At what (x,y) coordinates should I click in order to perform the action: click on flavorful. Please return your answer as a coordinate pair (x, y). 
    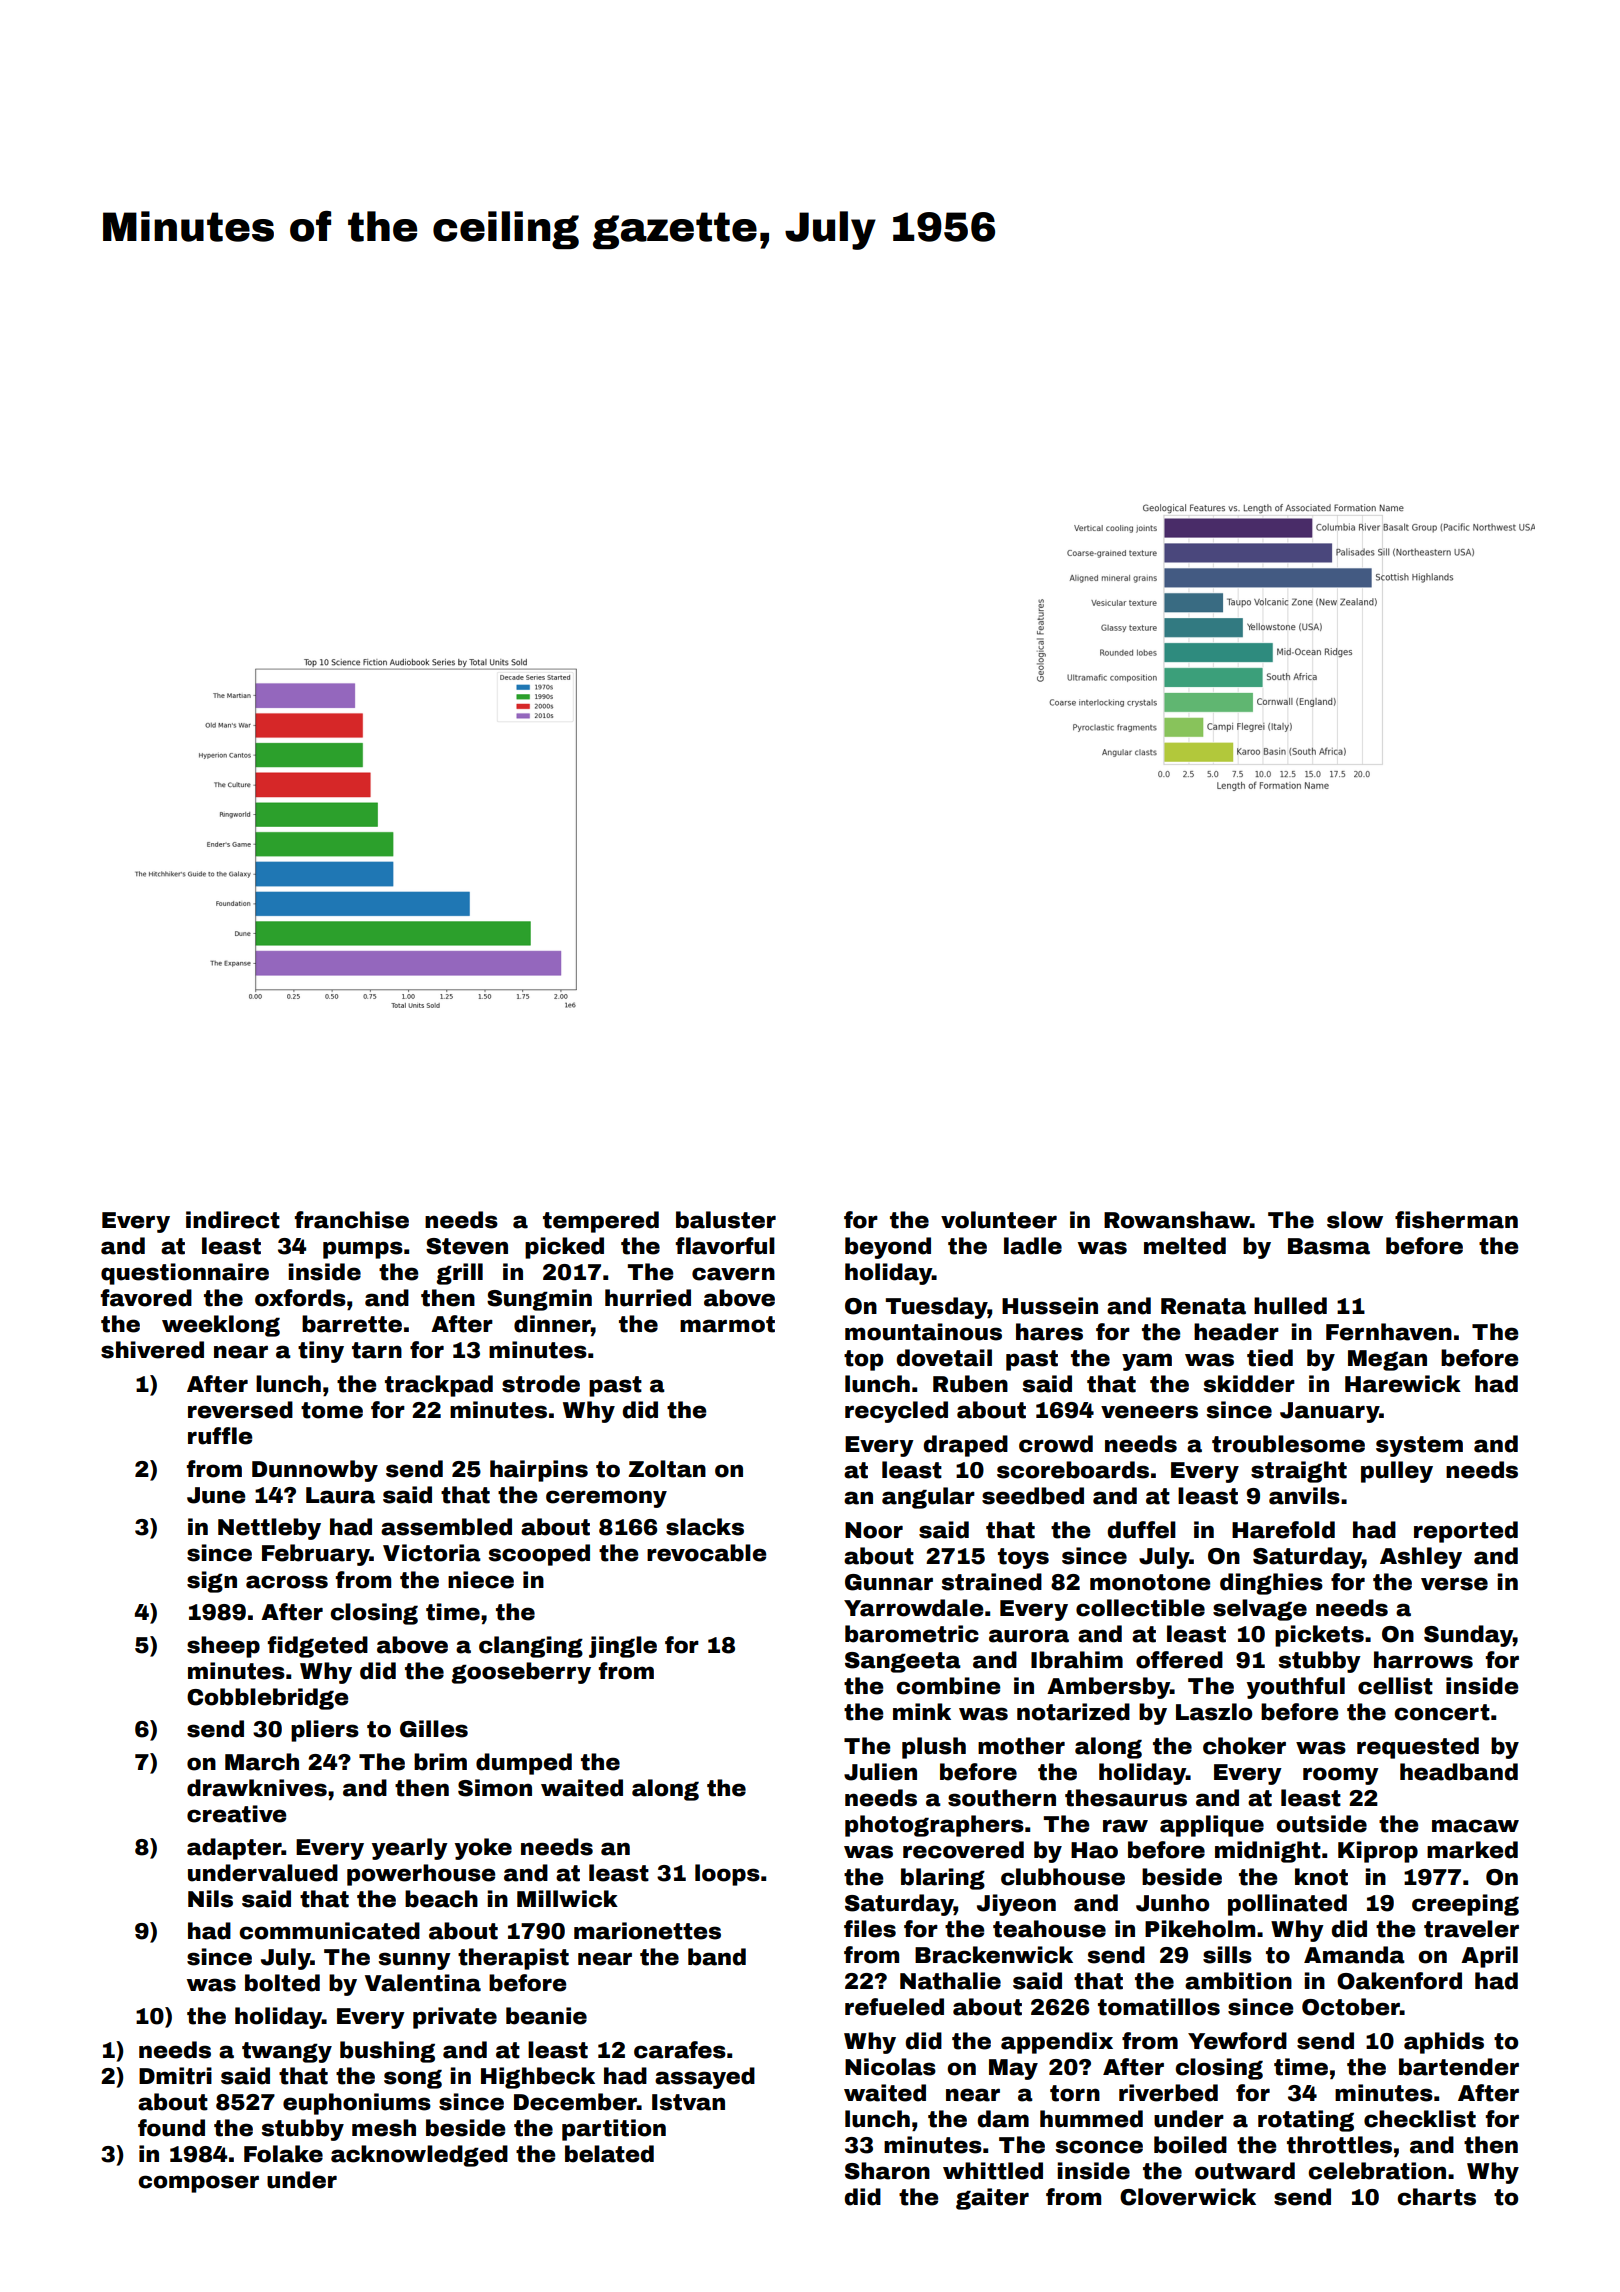
    Looking at the image, I should click on (725, 1246).
